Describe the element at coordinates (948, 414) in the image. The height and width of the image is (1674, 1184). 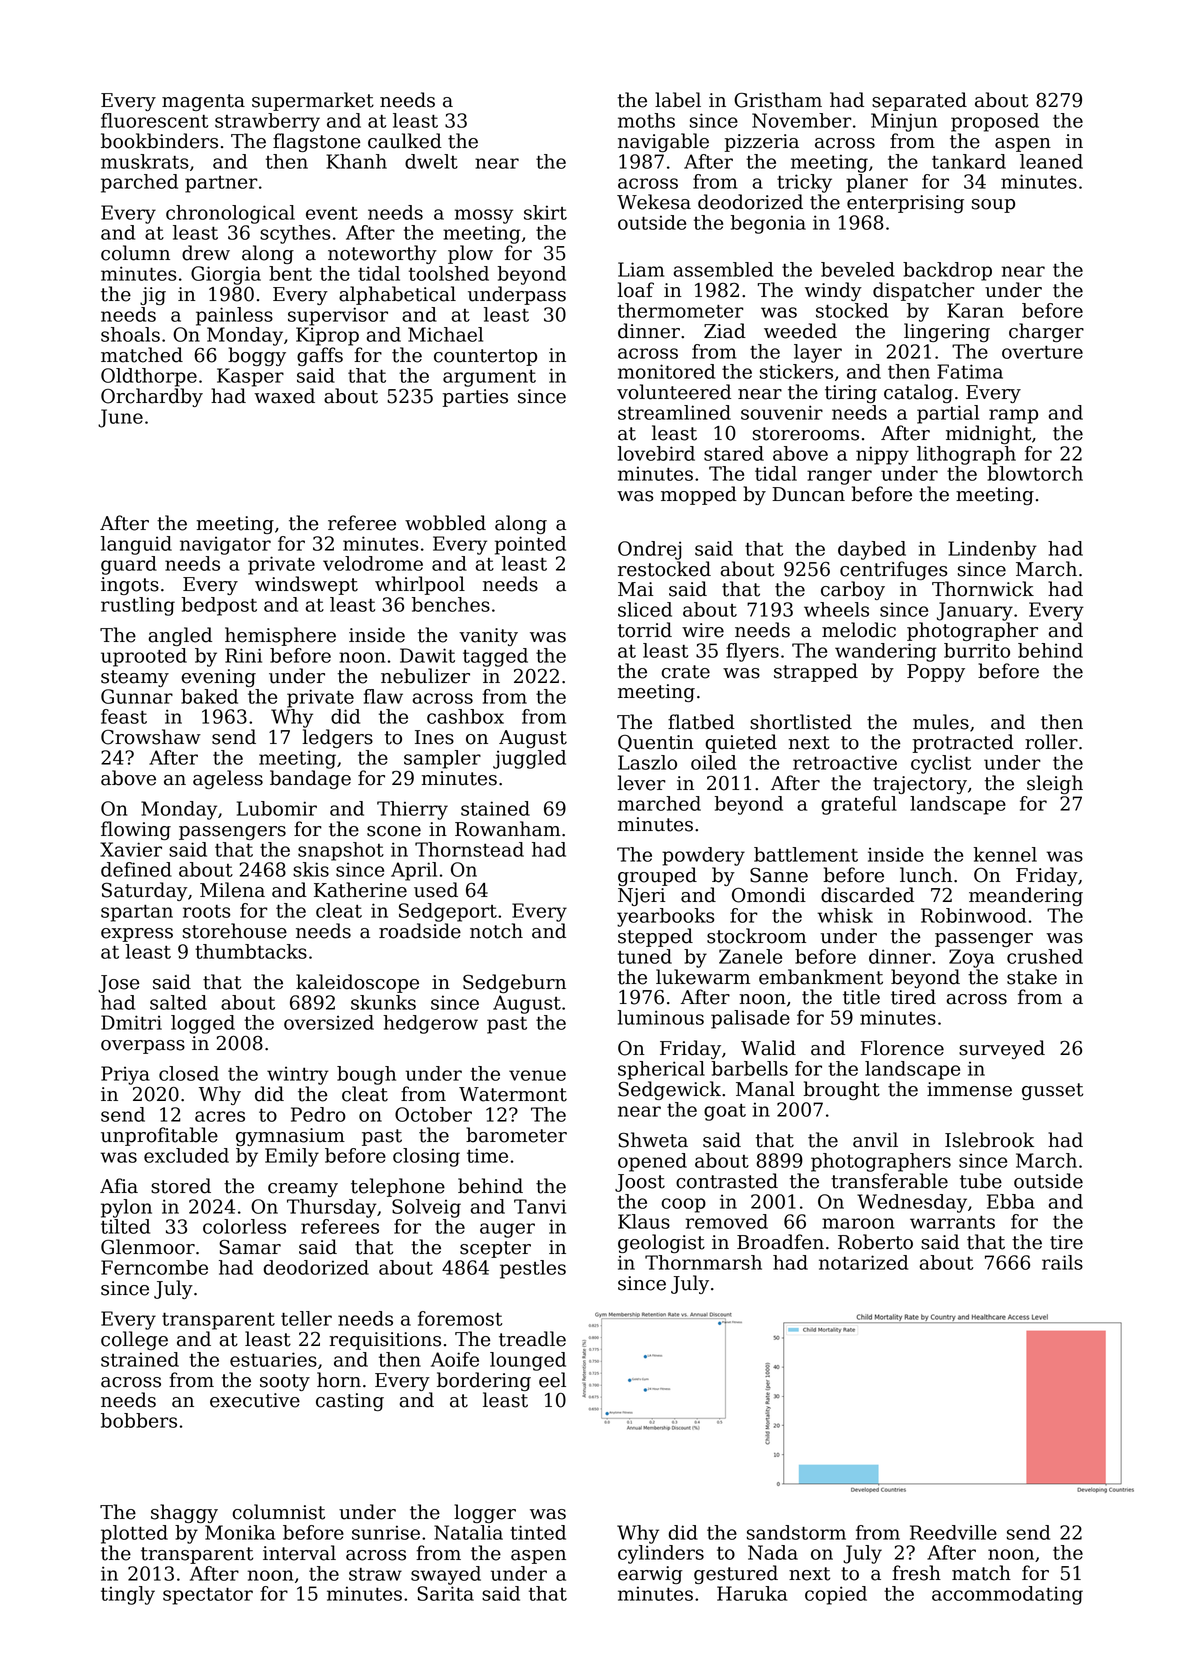
I see `partial` at that location.
